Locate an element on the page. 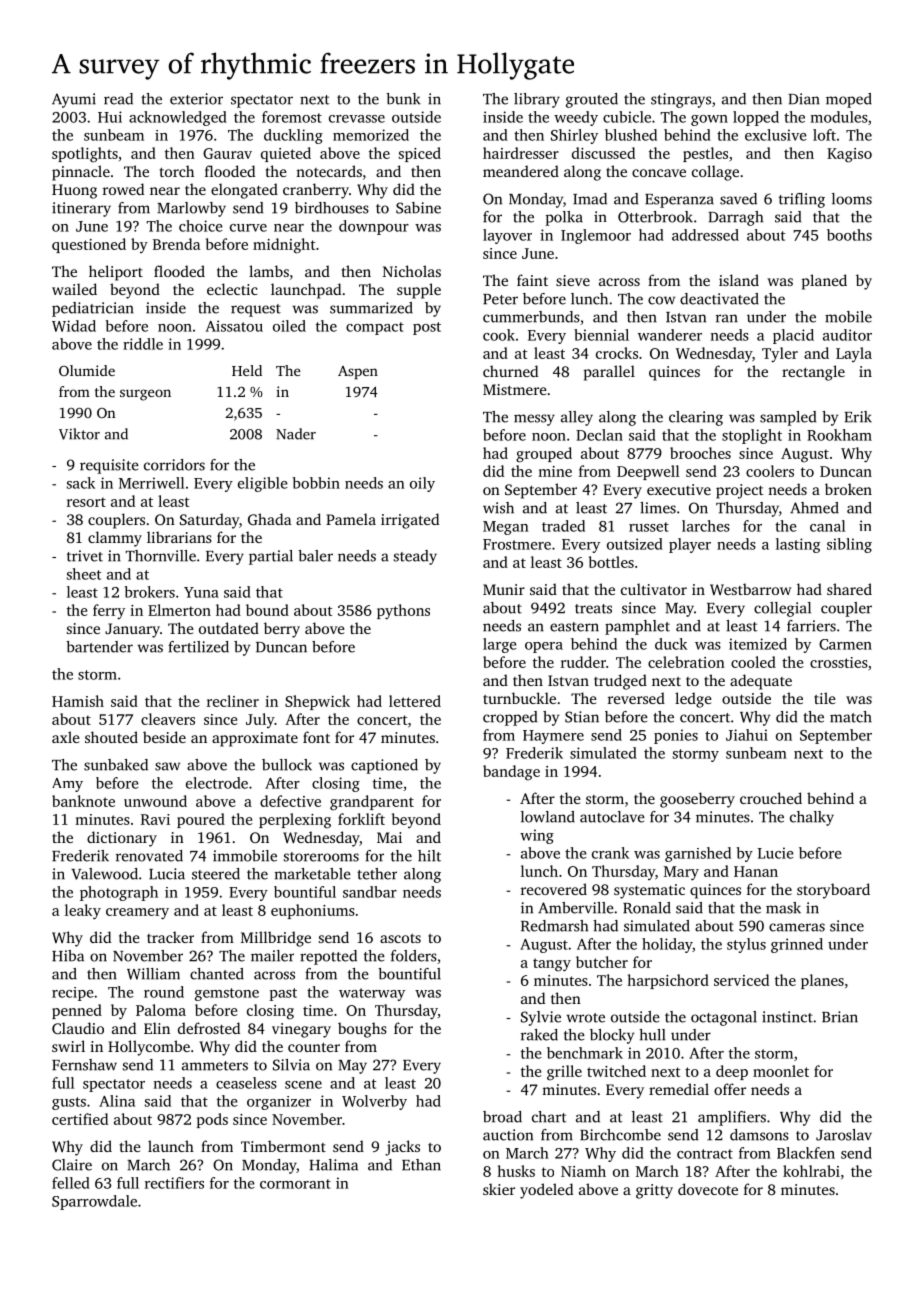 Image resolution: width=924 pixels, height=1308 pixels. Huong is located at coordinates (74, 191).
